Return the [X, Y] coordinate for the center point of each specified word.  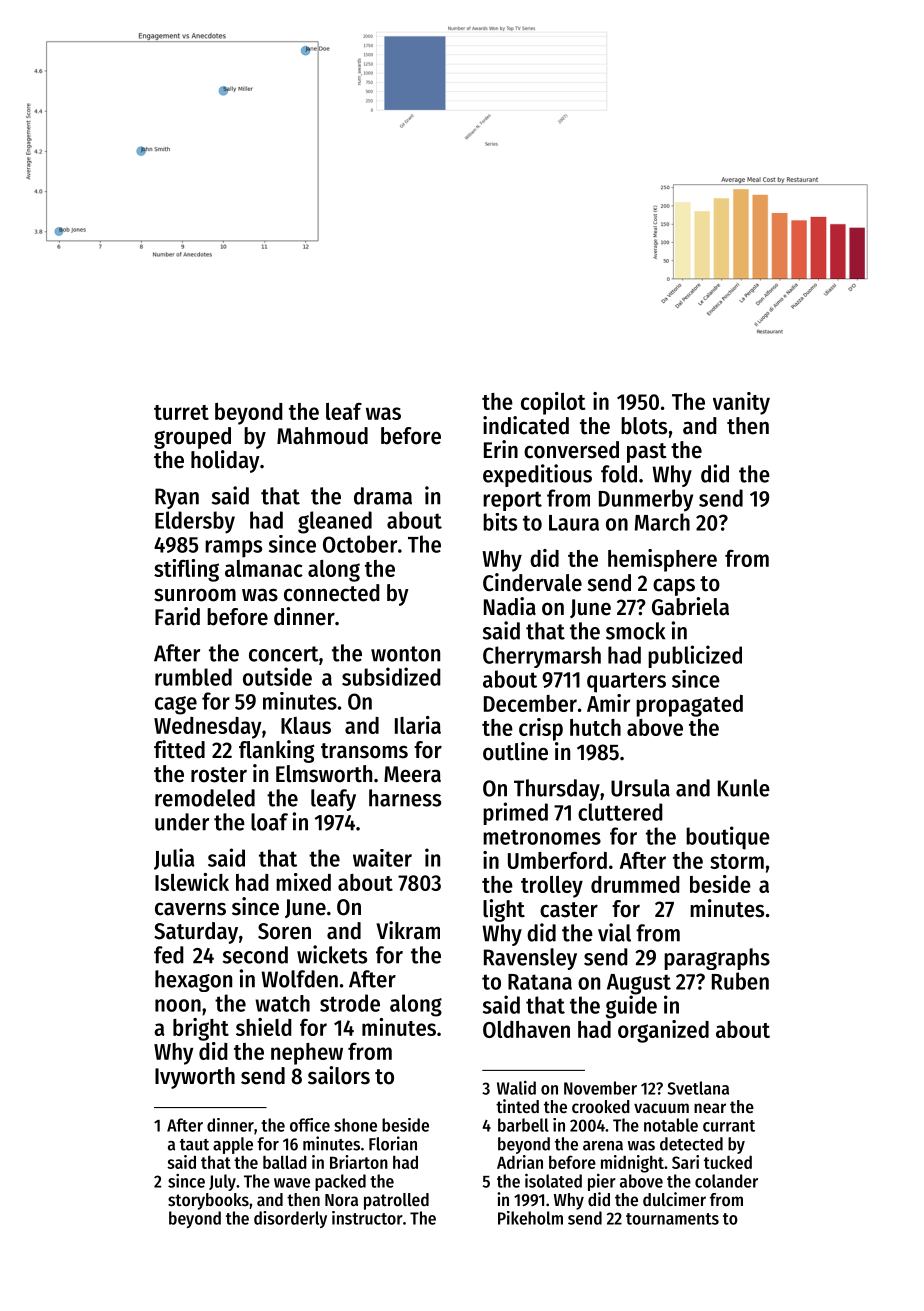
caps [674, 587]
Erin [501, 449]
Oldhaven [526, 1029]
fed [169, 955]
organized [663, 1031]
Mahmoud [322, 436]
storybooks [208, 1201]
